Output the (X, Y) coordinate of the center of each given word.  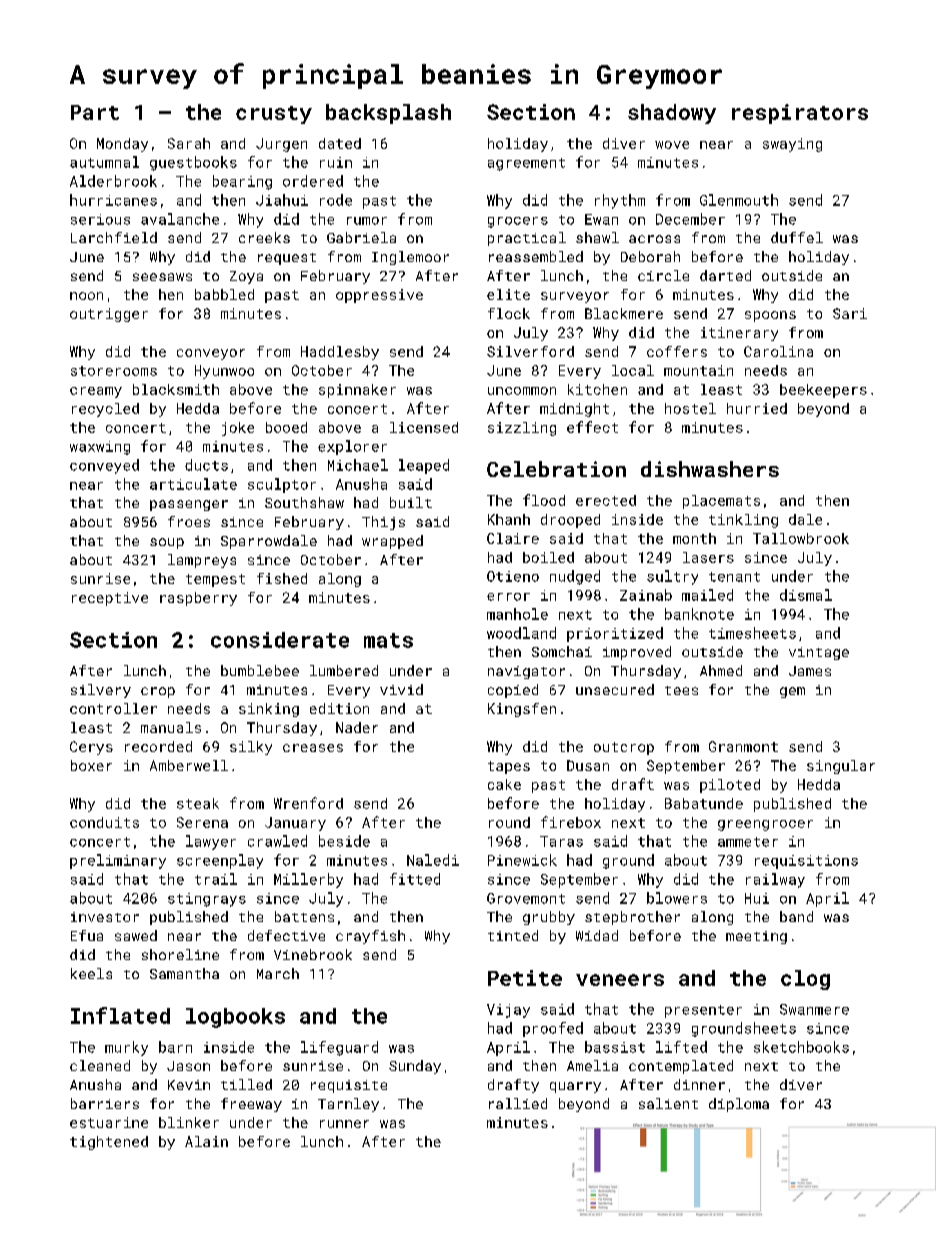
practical (527, 239)
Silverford (530, 351)
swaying (792, 145)
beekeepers (823, 391)
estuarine (109, 1122)
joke (238, 429)
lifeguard (339, 1048)
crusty (274, 115)
